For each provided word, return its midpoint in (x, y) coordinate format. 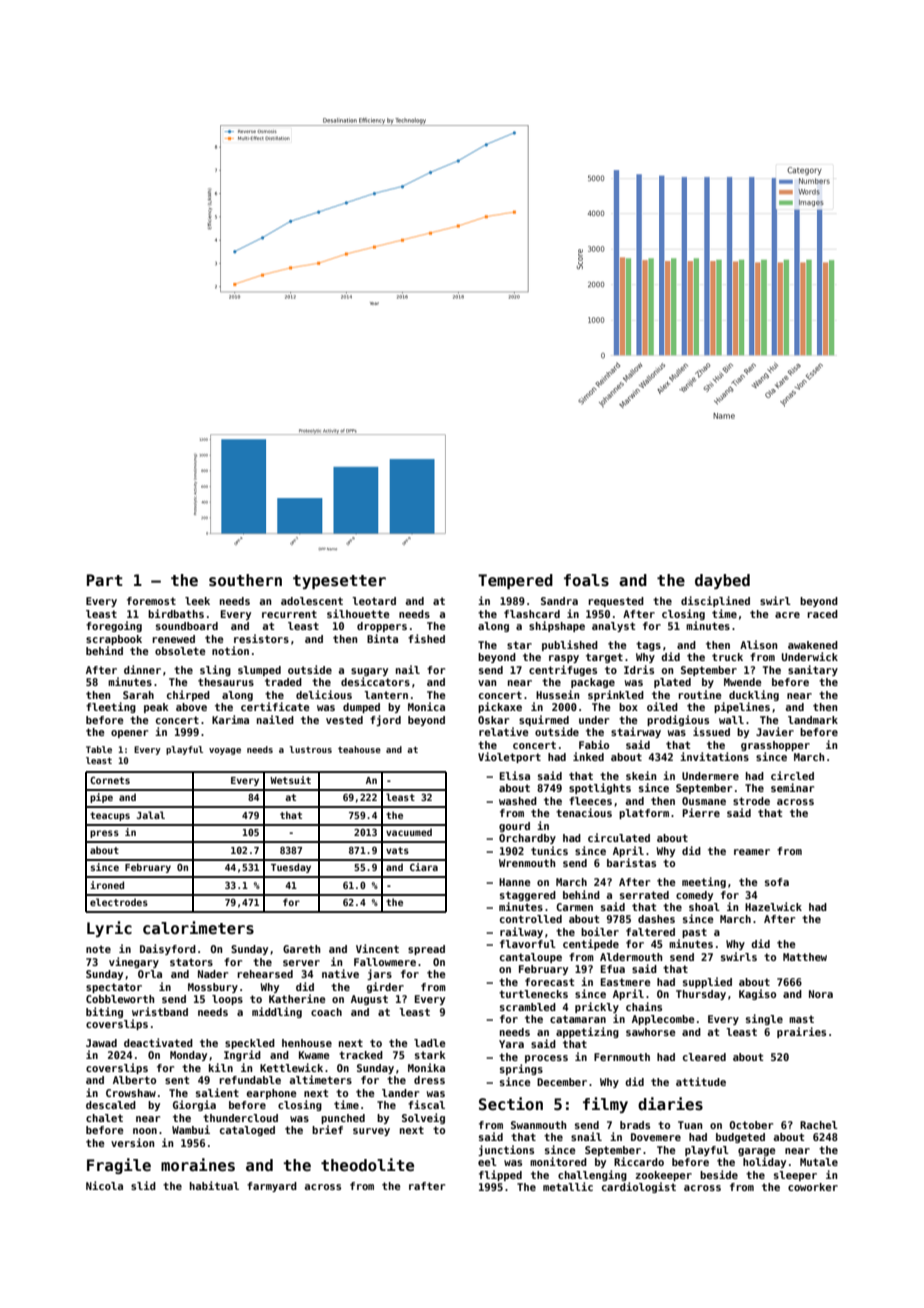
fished (426, 638)
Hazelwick (773, 906)
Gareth (302, 949)
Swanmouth (539, 1125)
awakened (813, 645)
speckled (250, 1044)
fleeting (111, 707)
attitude (701, 1081)
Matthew (805, 957)
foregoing (114, 626)
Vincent (377, 948)
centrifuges (563, 670)
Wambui (191, 1129)
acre (787, 615)
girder (385, 987)
